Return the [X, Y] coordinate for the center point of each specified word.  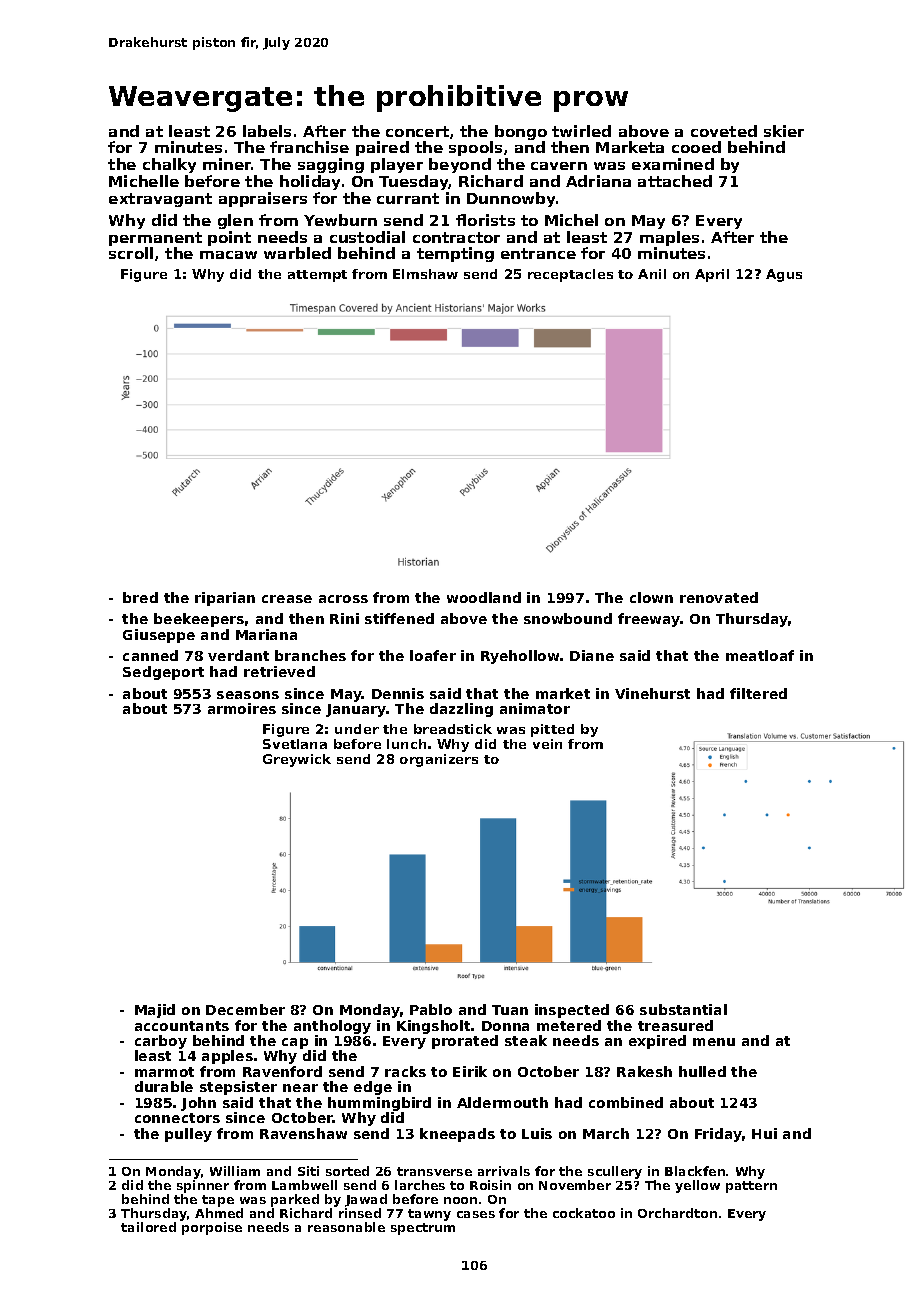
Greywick [297, 760]
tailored [148, 1227]
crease [287, 599]
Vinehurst [652, 693]
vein [547, 744]
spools [475, 148]
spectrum [423, 1229]
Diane [592, 655]
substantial [683, 1009]
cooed [696, 147]
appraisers [263, 199]
